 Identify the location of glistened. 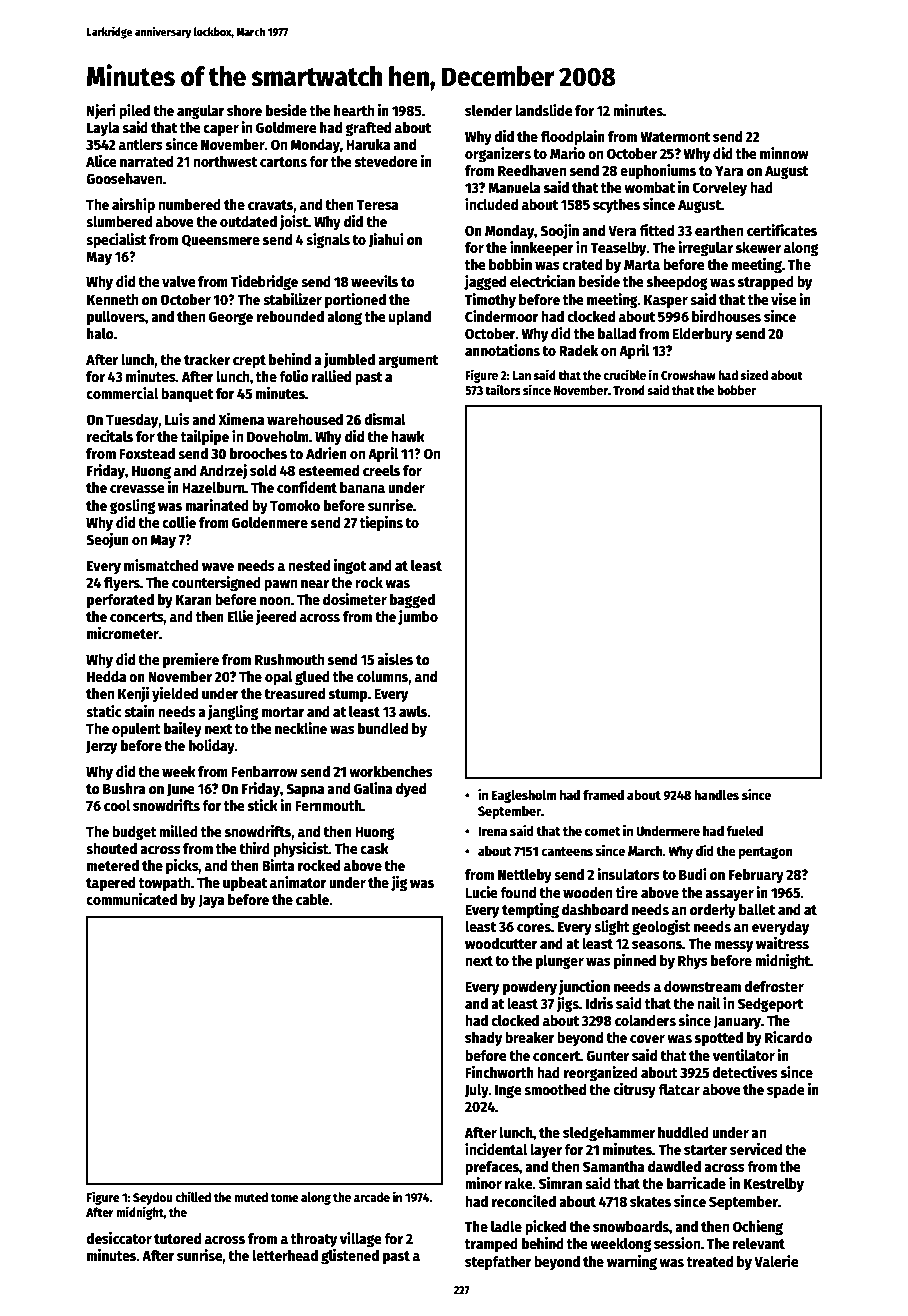
(350, 1256).
